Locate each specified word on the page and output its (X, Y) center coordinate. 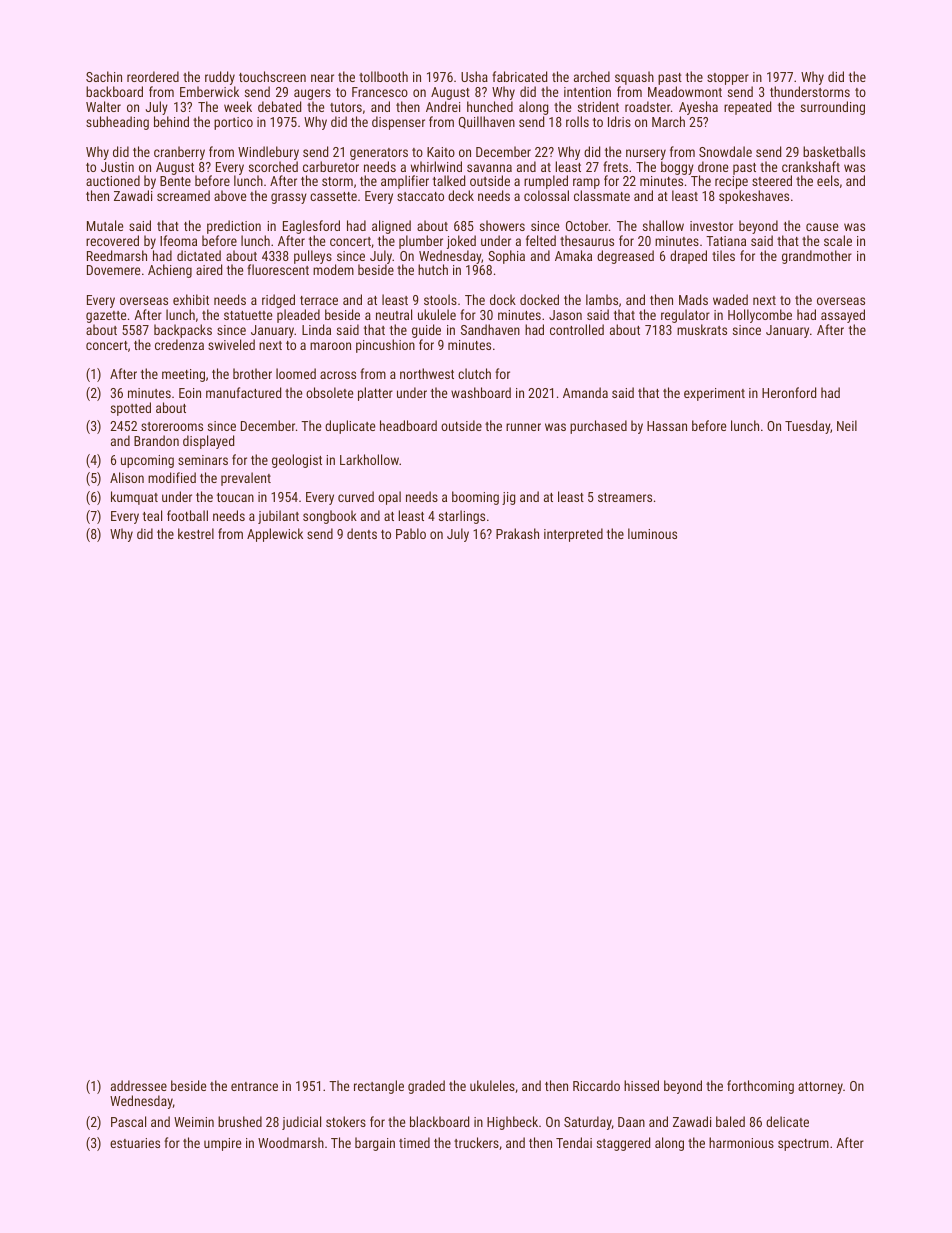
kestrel (196, 533)
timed (414, 1142)
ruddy (220, 79)
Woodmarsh (291, 1142)
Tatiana (726, 241)
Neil (847, 425)
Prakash (517, 533)
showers (502, 225)
